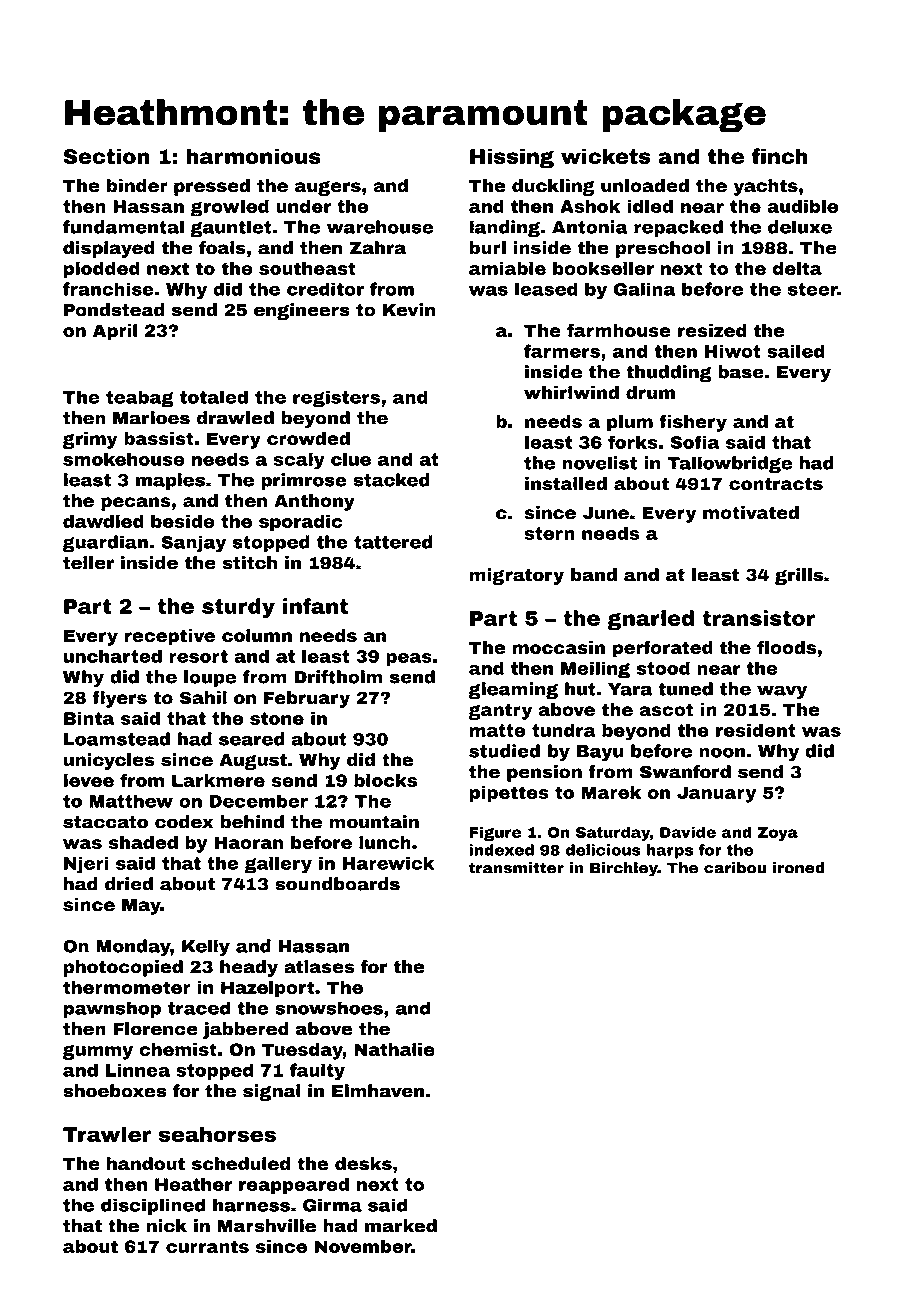 This page has height=1316, width=908. Describe the element at coordinates (363, 1246) in the page. I see `November` at that location.
